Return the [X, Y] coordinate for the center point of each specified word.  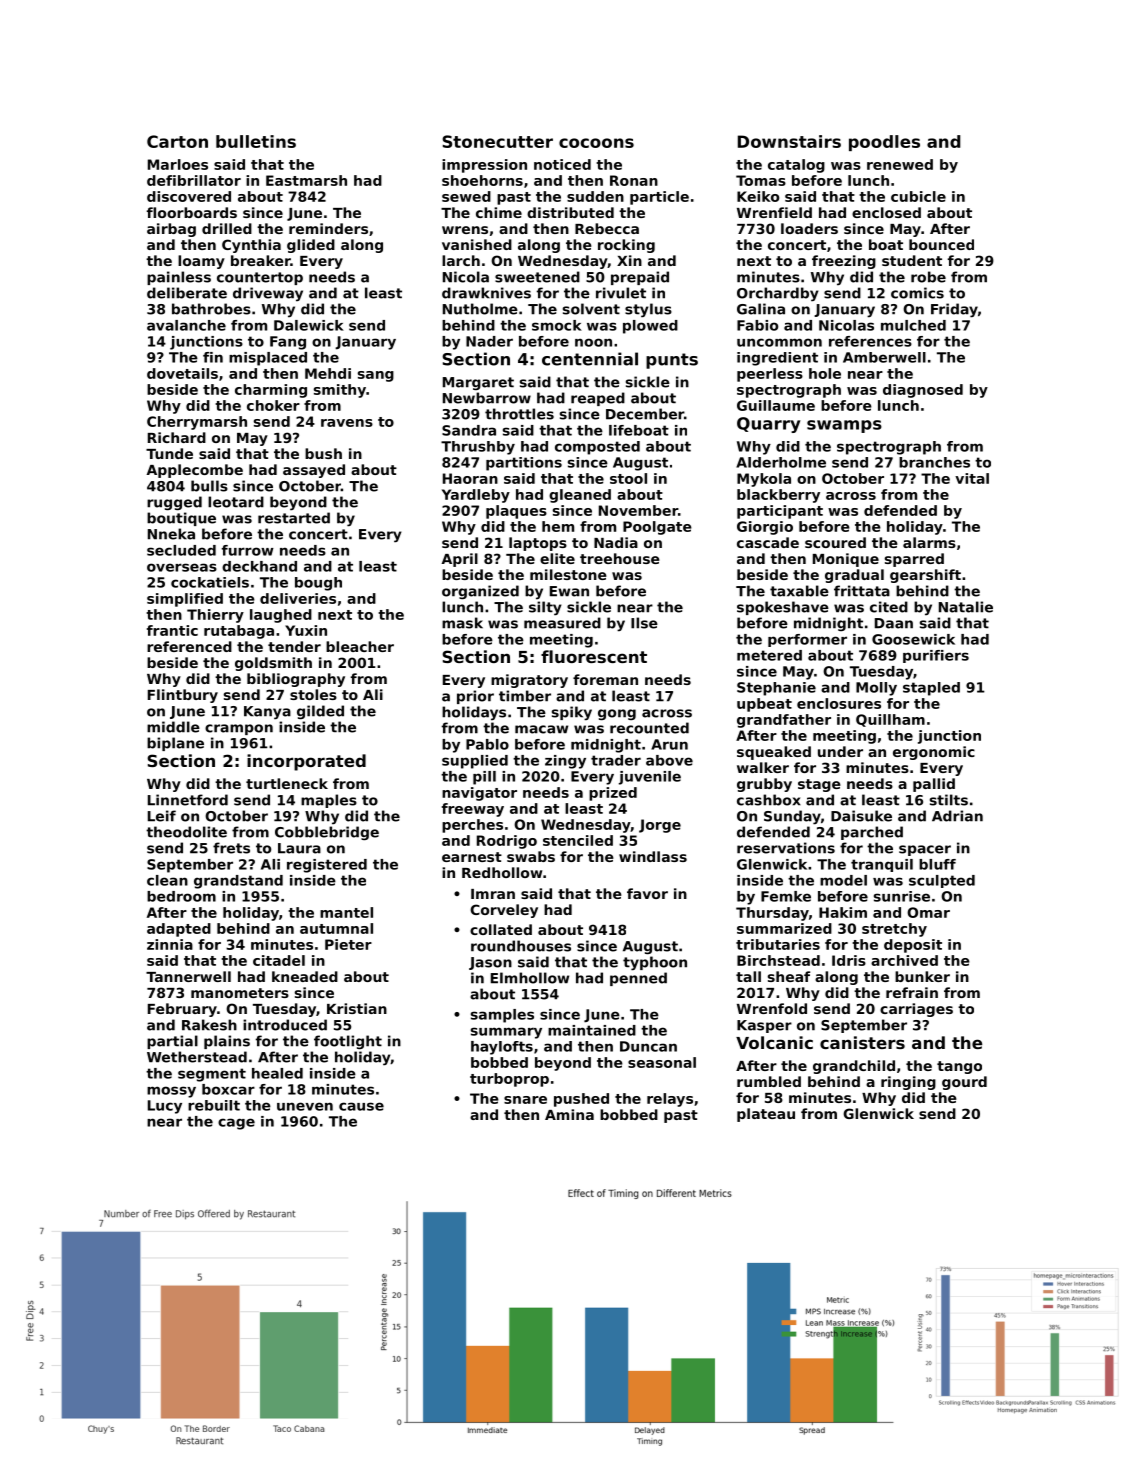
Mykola [764, 480]
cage [236, 1124]
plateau [766, 1115]
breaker [261, 260]
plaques [516, 512]
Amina [569, 1114]
